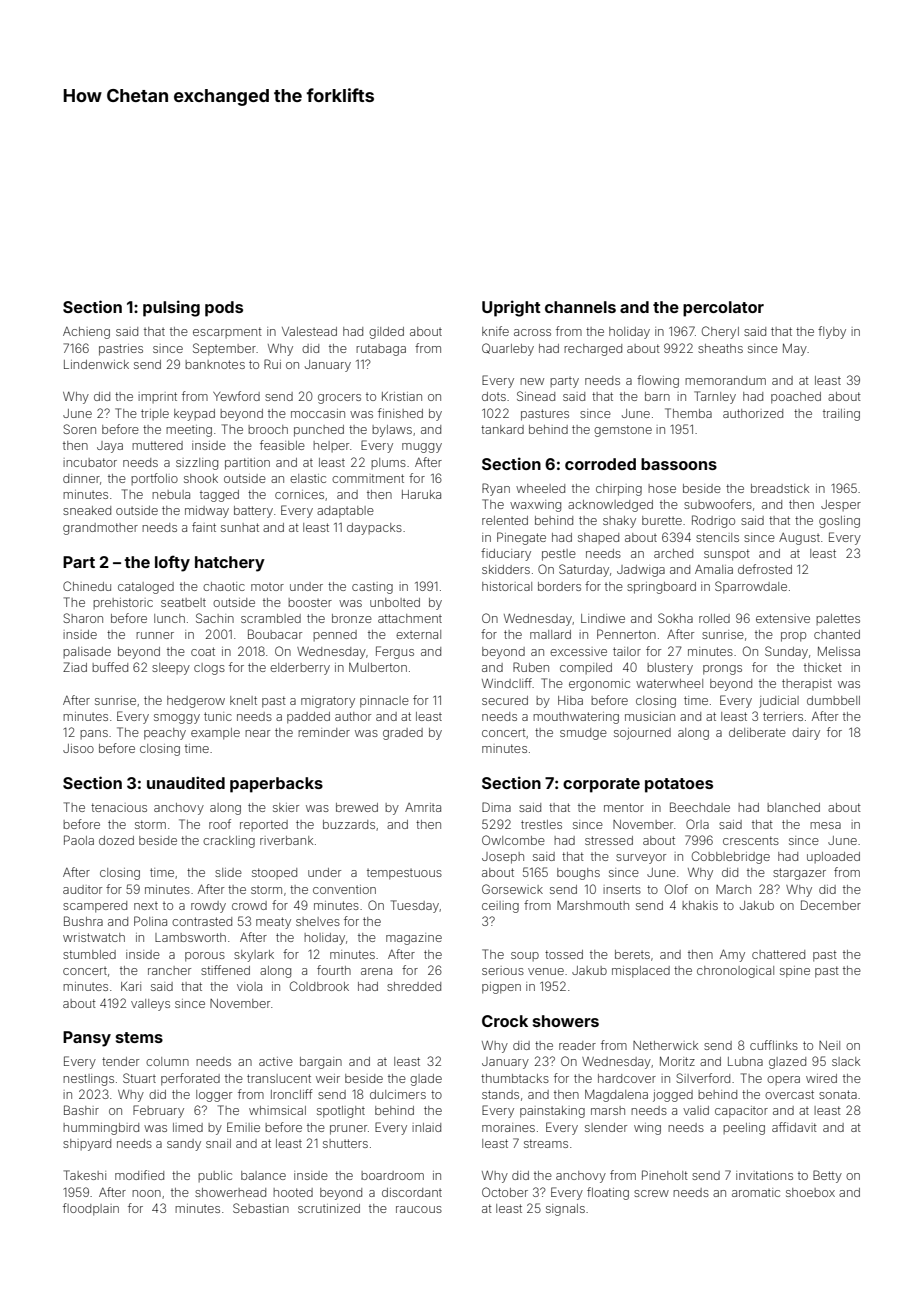 This document has height=1308, width=924. Describe the element at coordinates (565, 1210) in the document. I see `signals` at that location.
